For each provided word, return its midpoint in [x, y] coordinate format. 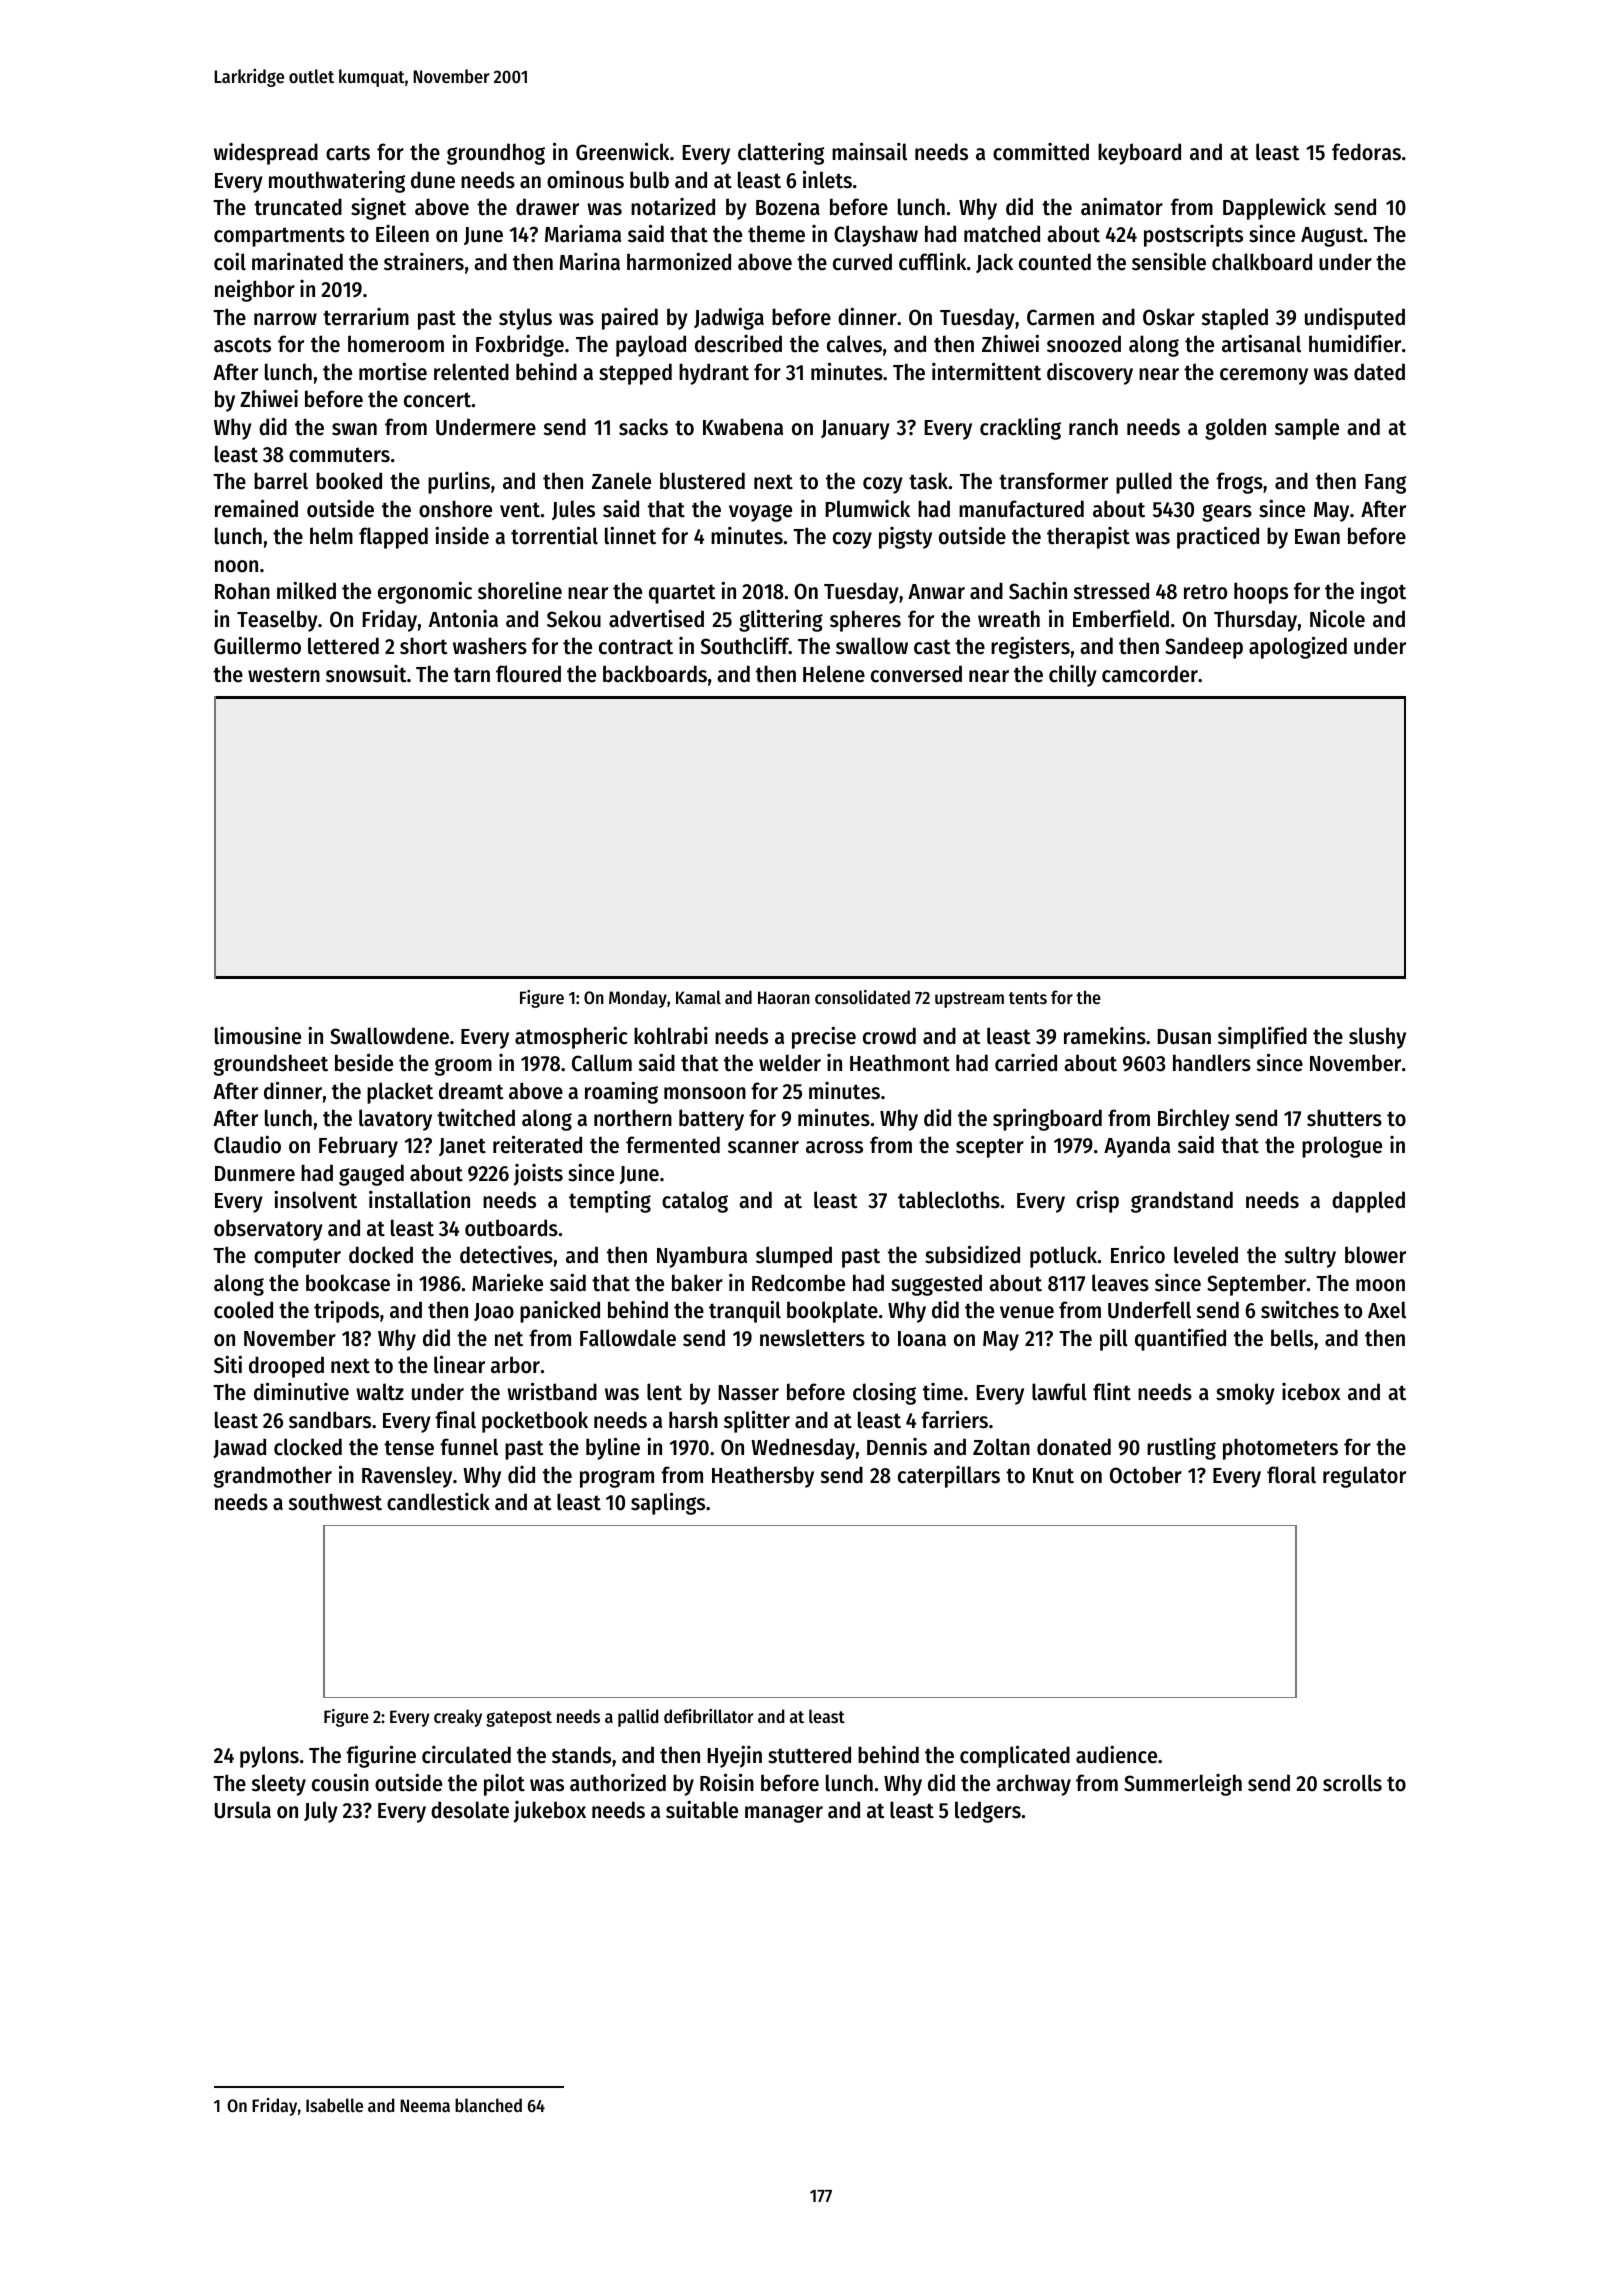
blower [1375, 1255]
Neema [425, 2105]
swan [354, 429]
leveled [1206, 1255]
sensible [1169, 261]
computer [297, 1258]
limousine [258, 1036]
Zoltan [1001, 1447]
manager [784, 1814]
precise [824, 1037]
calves [854, 344]
